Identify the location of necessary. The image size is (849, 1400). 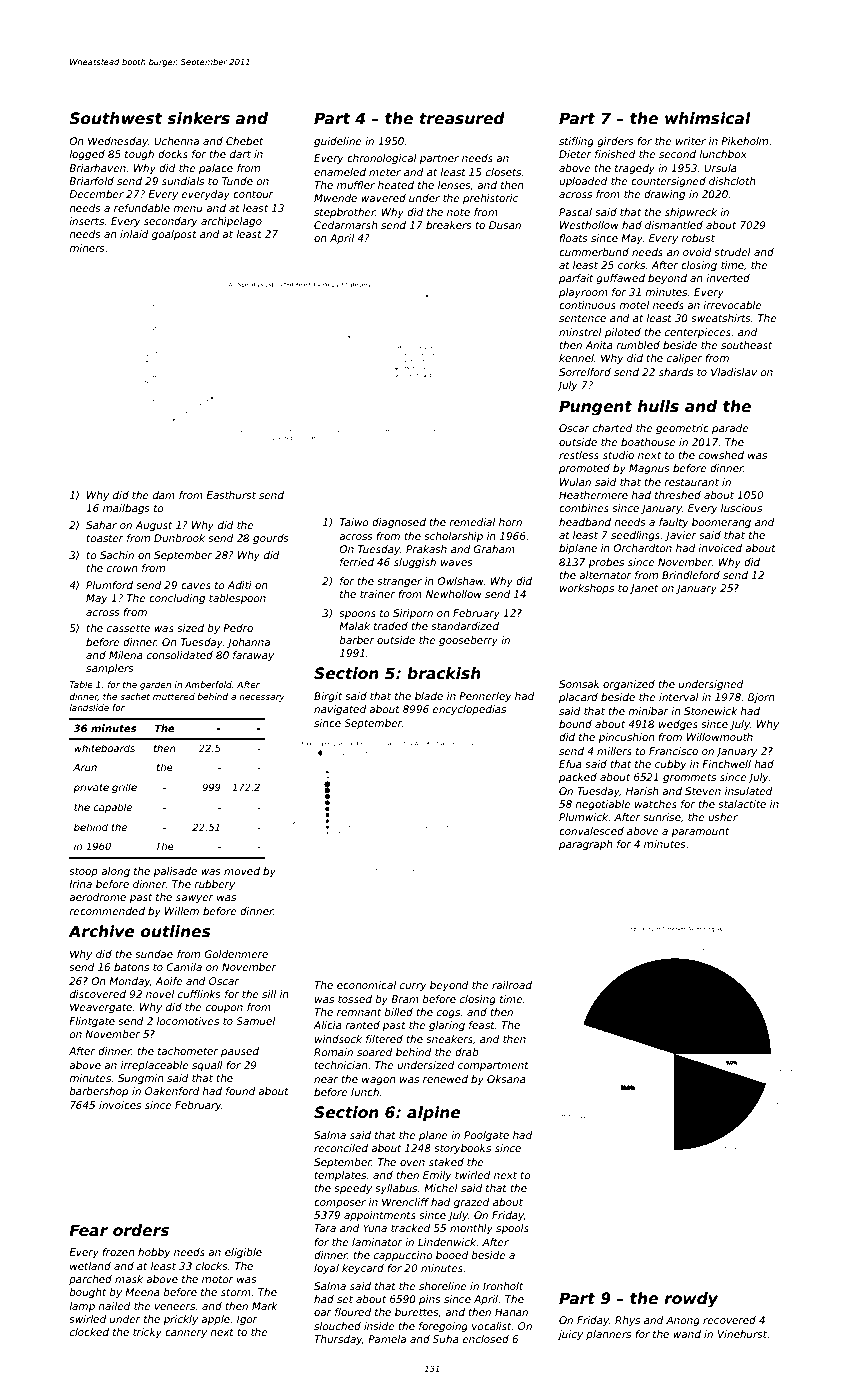
(262, 698).
